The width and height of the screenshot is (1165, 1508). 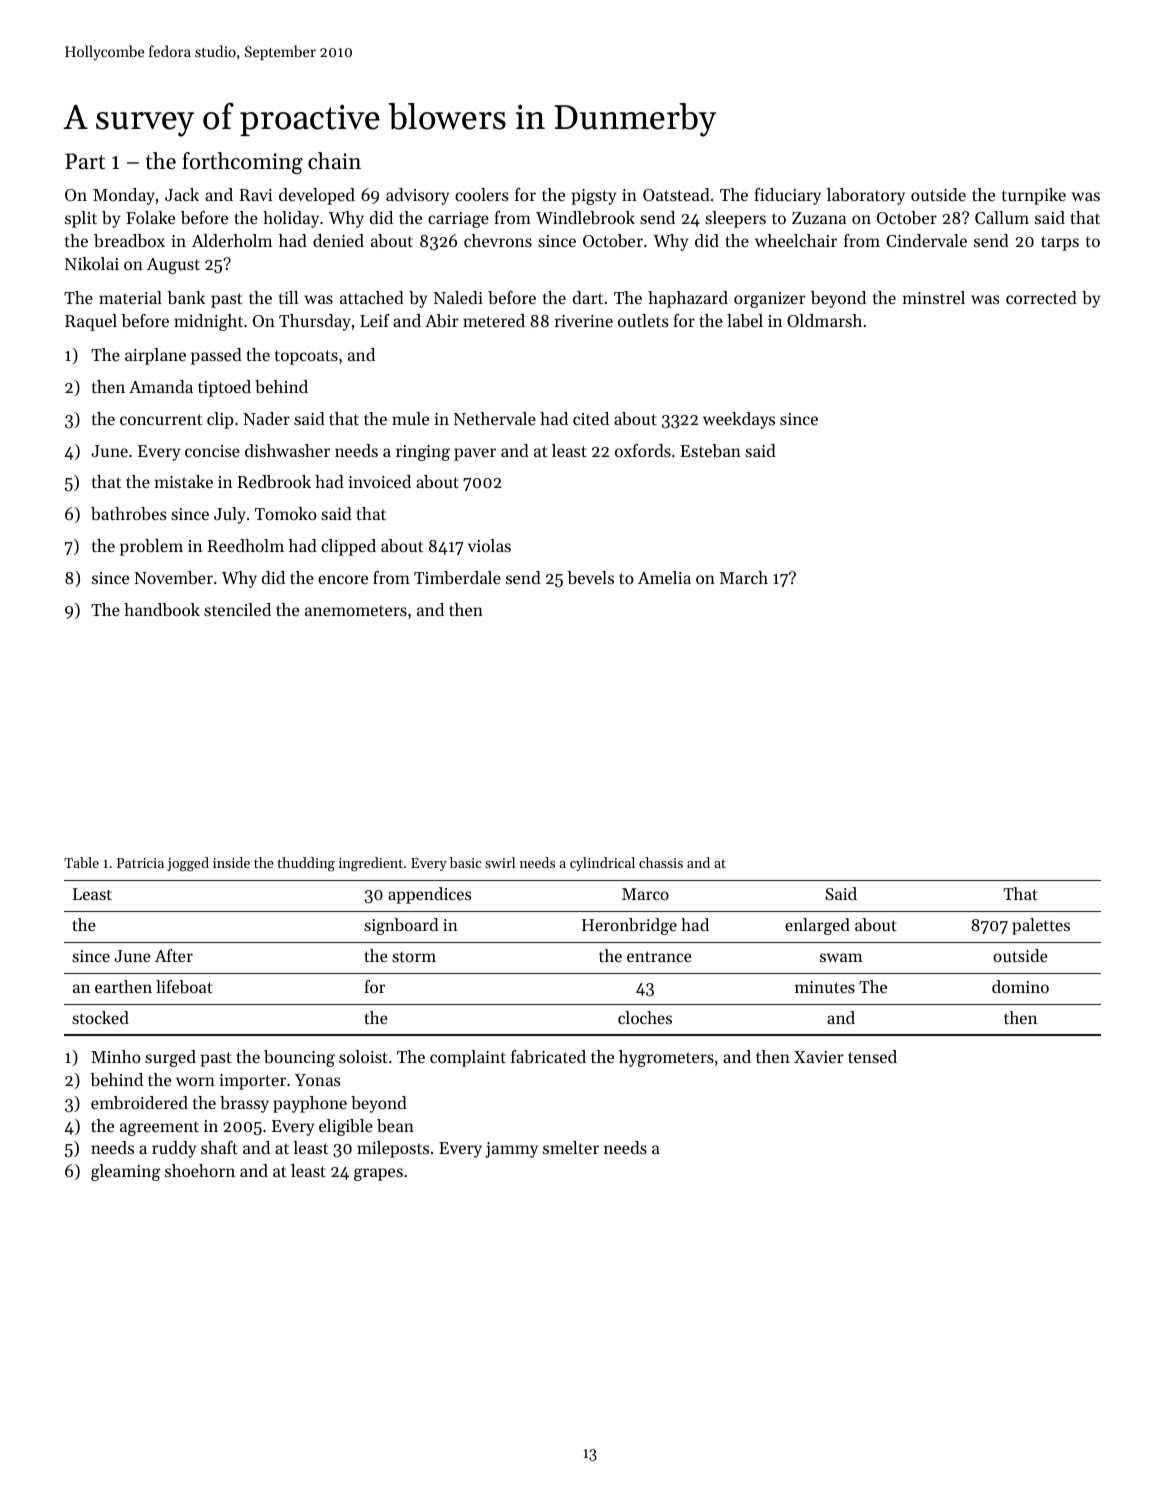 What do you see at coordinates (593, 197) in the screenshot?
I see `pigsty` at bounding box center [593, 197].
